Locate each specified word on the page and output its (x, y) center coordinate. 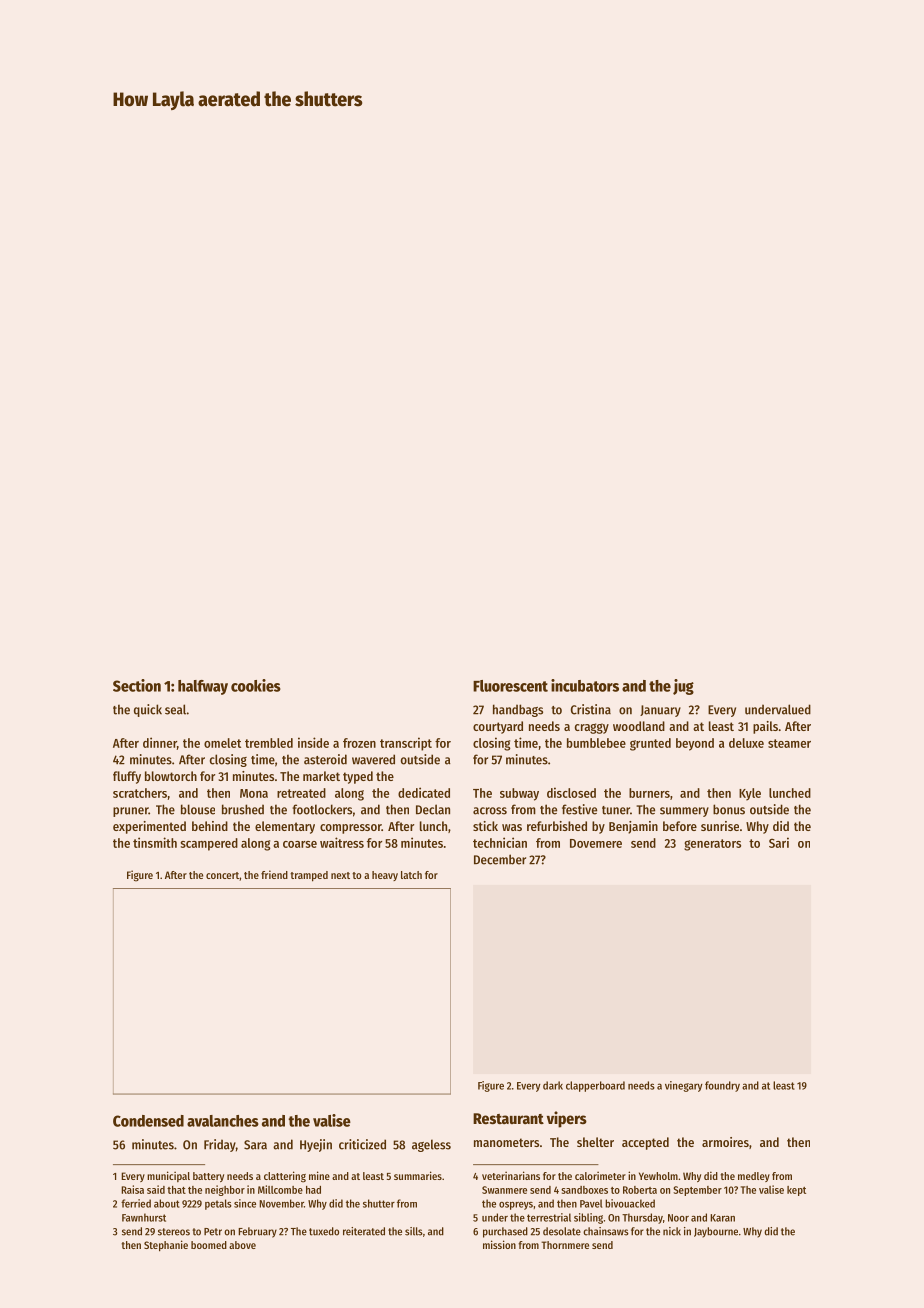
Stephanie (166, 1246)
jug (683, 687)
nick (672, 1231)
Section (137, 685)
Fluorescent (510, 686)
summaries (418, 1175)
